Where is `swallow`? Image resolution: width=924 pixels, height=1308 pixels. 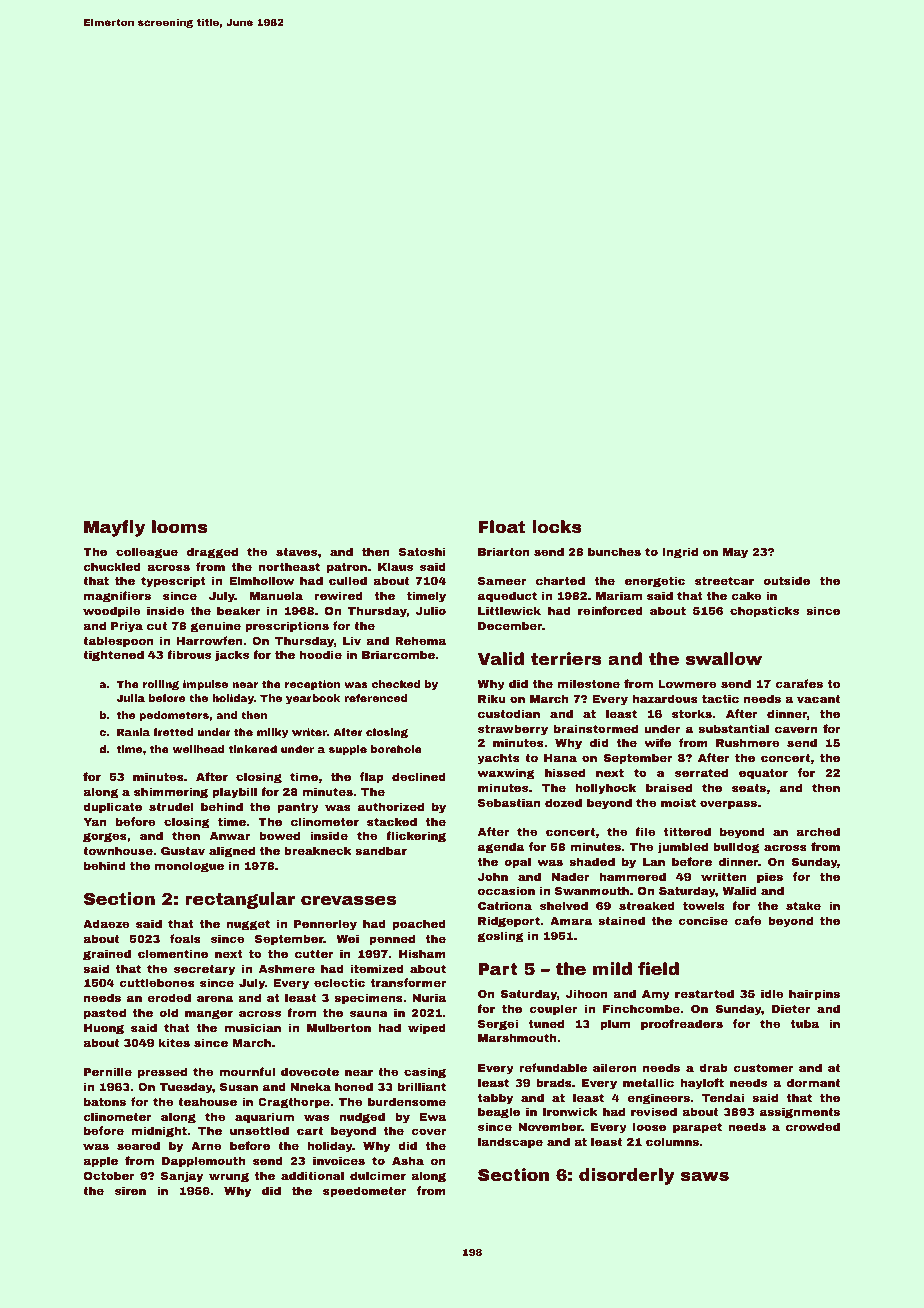 swallow is located at coordinates (724, 658).
